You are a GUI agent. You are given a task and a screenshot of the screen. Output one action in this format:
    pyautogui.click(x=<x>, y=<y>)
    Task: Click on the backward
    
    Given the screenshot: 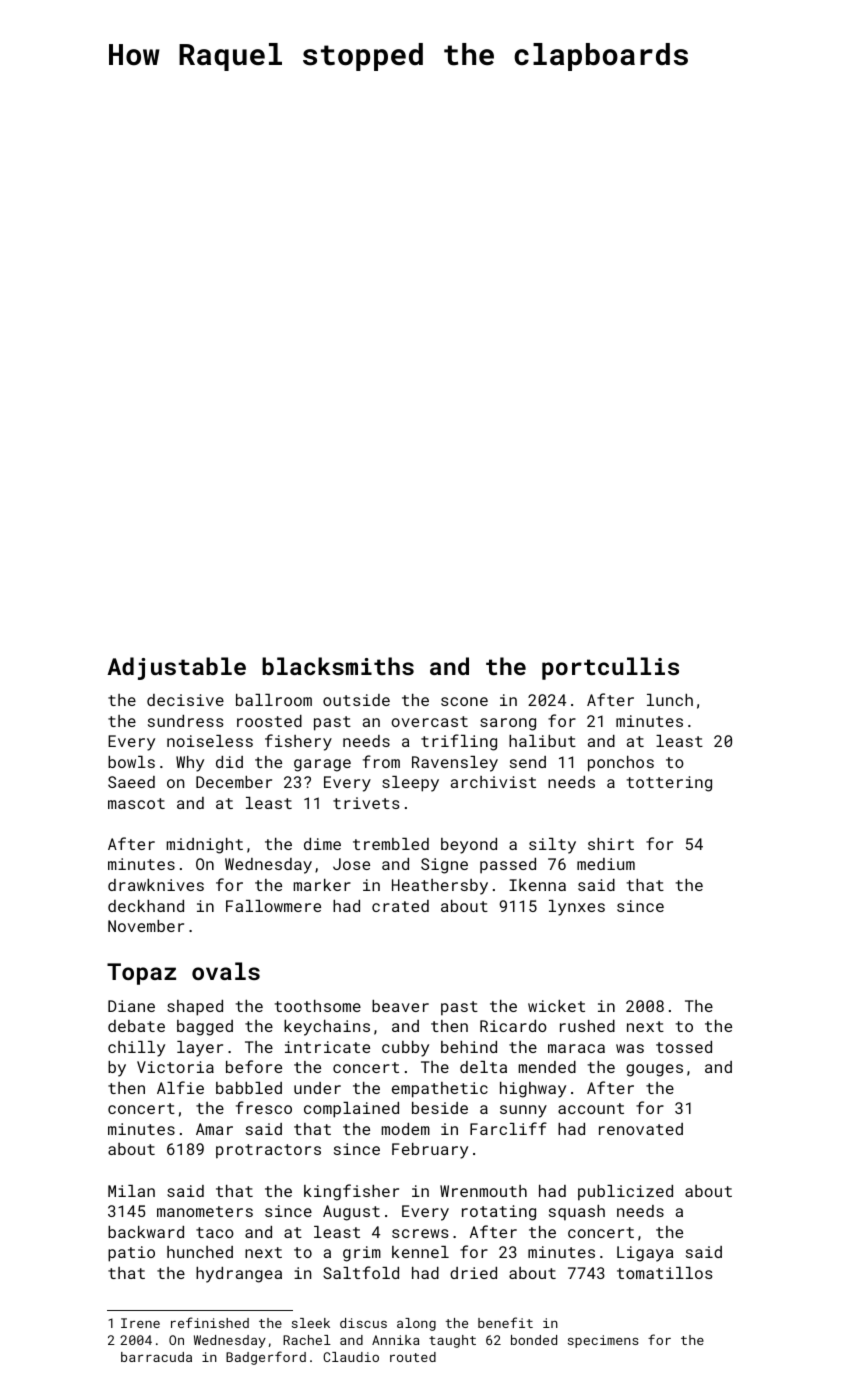 What is the action you would take?
    pyautogui.click(x=146, y=1232)
